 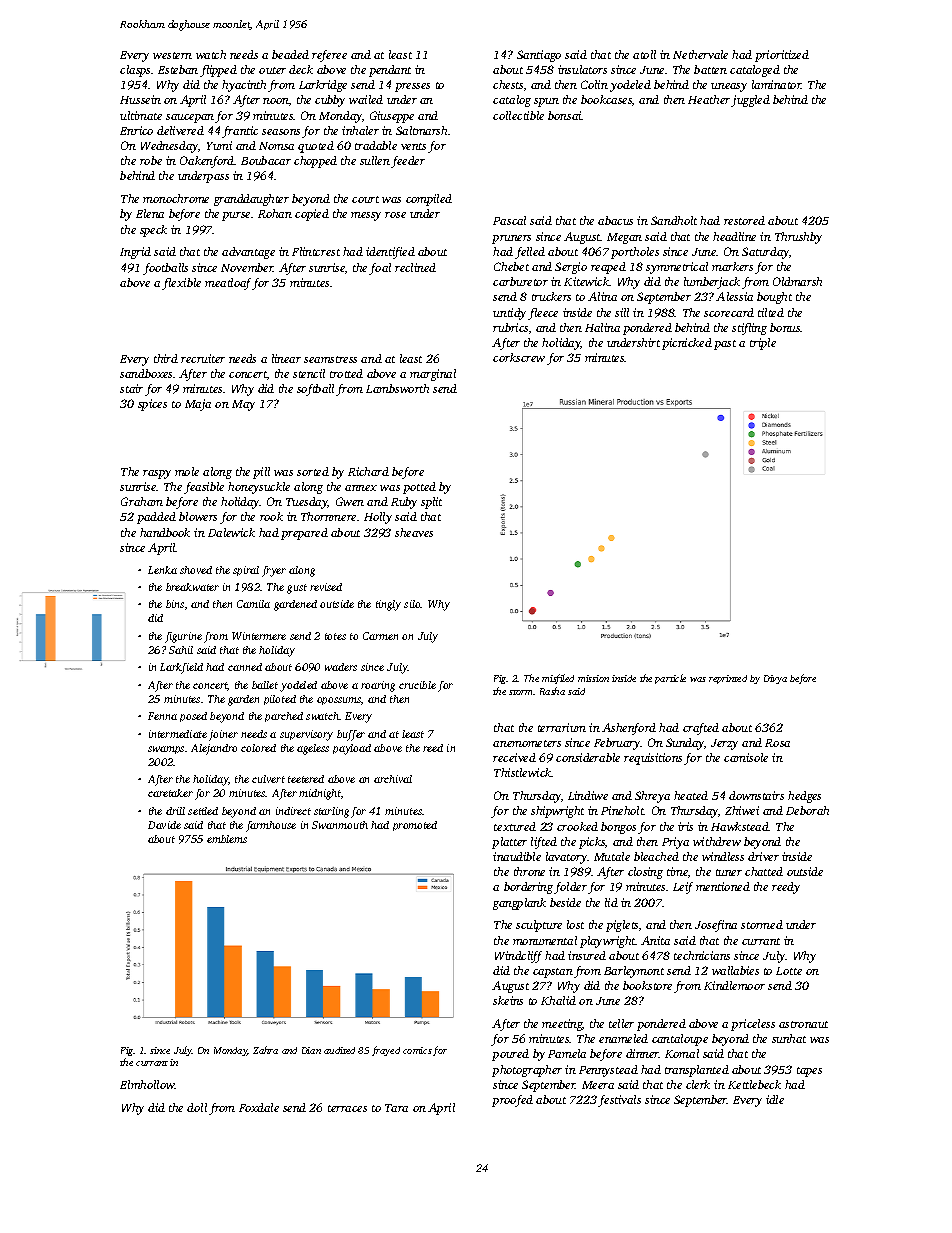 I want to click on pendant, so click(x=390, y=71).
